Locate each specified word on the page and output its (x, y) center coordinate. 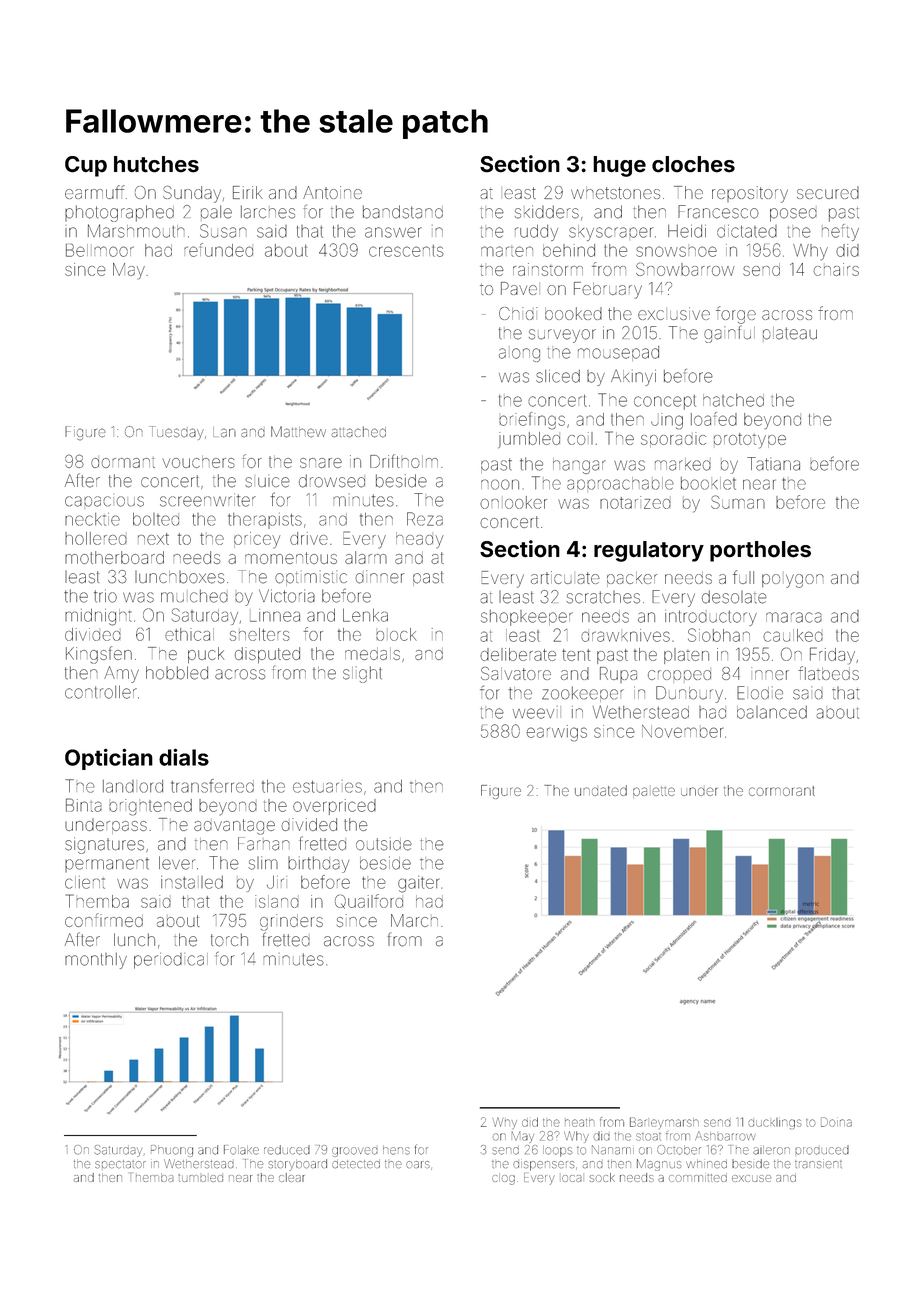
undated (601, 790)
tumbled (200, 1178)
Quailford (369, 901)
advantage (234, 827)
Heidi (687, 231)
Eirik (248, 192)
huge (619, 166)
